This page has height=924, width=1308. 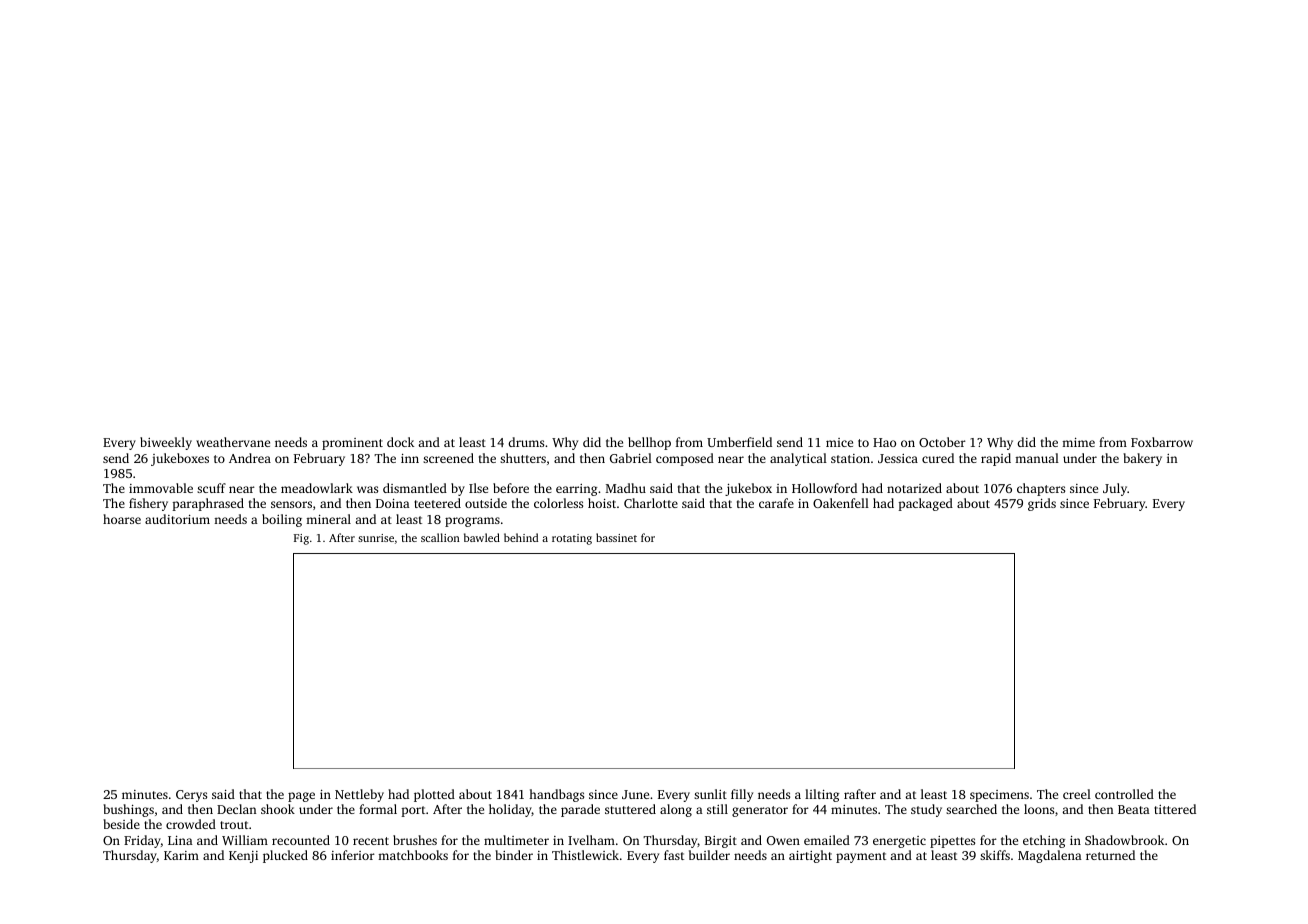 I want to click on paraphrased, so click(x=208, y=504).
